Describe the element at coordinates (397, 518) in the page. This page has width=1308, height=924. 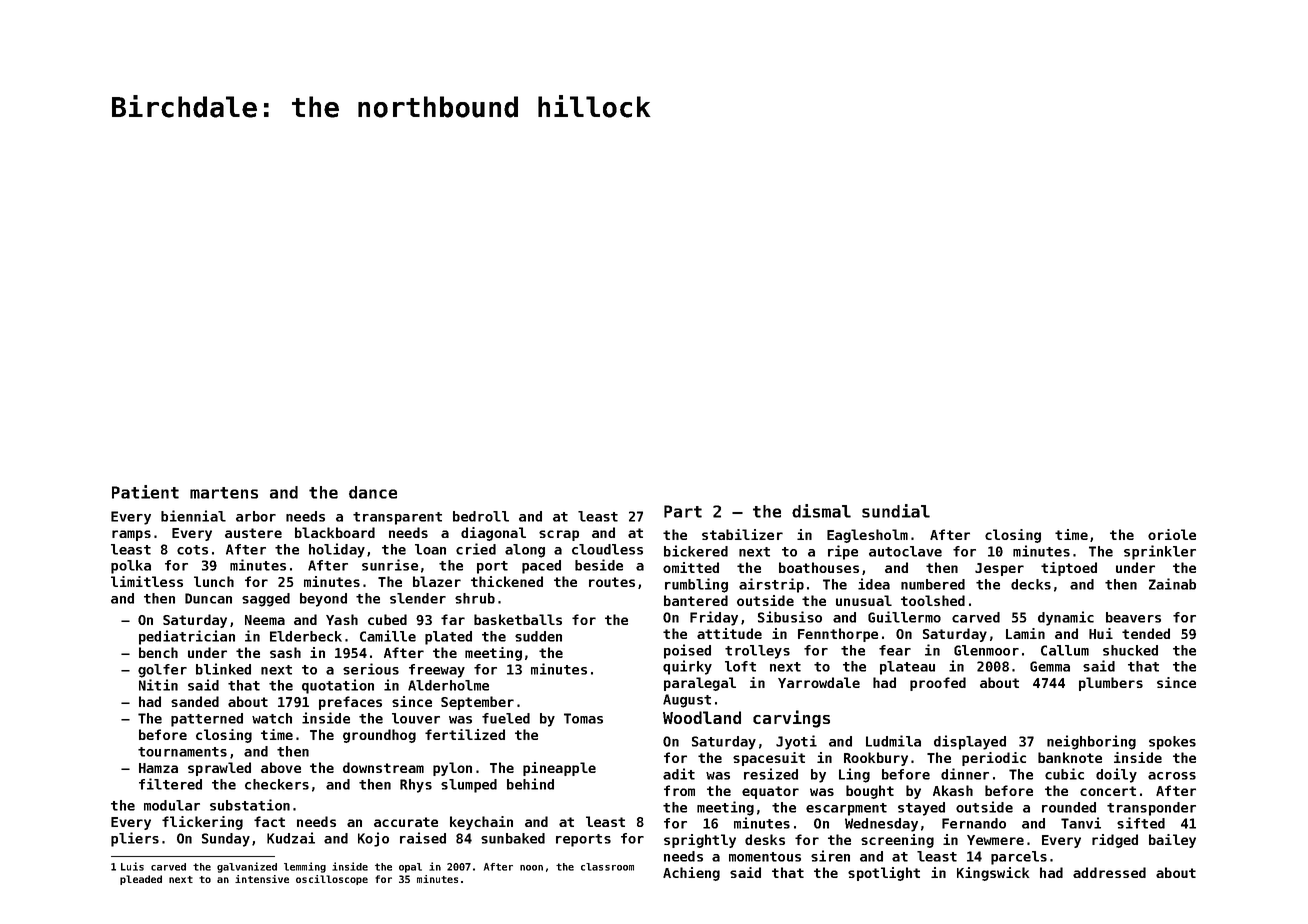
I see `transparent` at that location.
